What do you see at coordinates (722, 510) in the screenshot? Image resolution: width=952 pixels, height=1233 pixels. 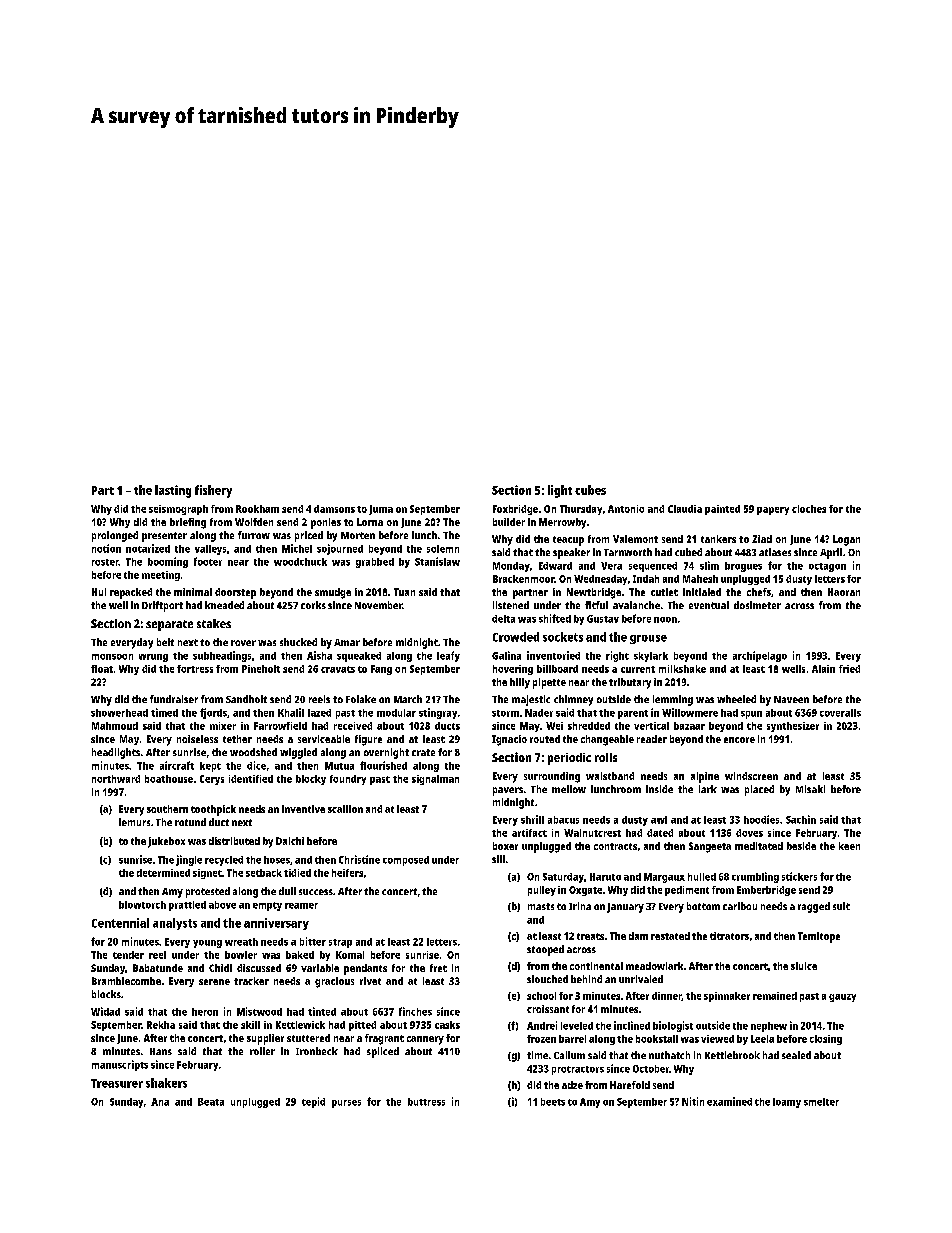 I see `painted` at bounding box center [722, 510].
